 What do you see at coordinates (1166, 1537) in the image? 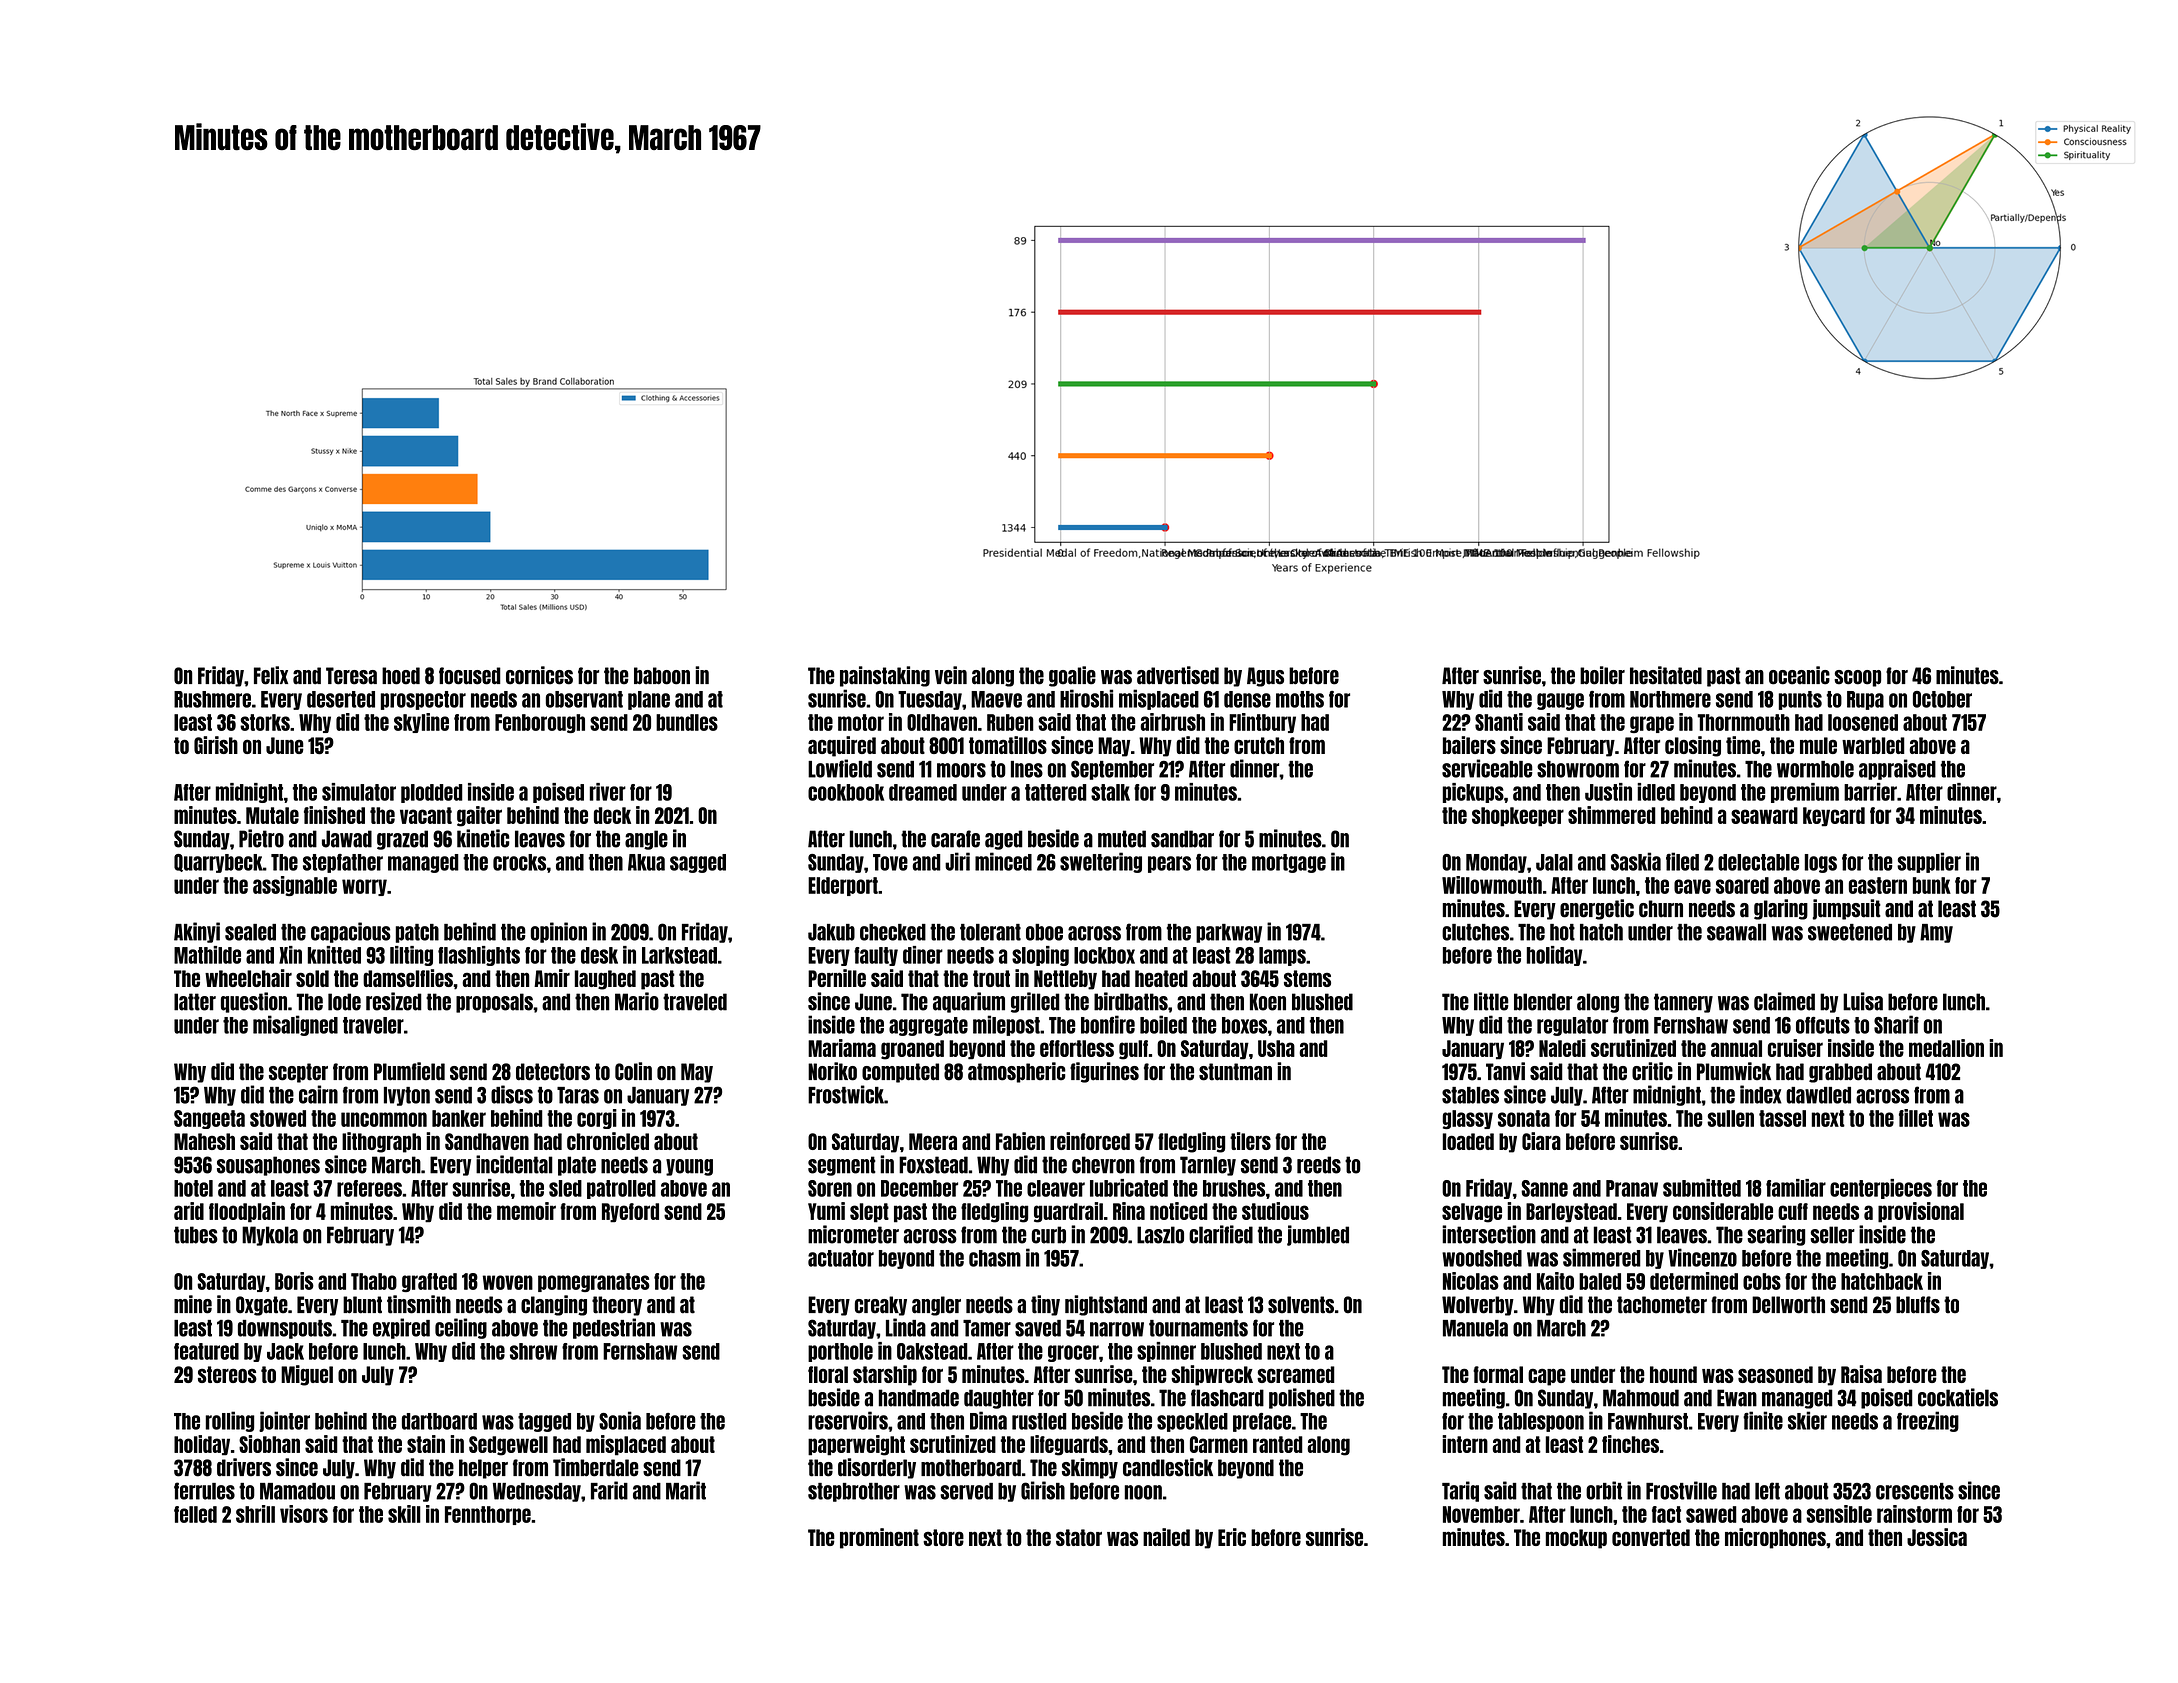
I see `nailed` at bounding box center [1166, 1537].
